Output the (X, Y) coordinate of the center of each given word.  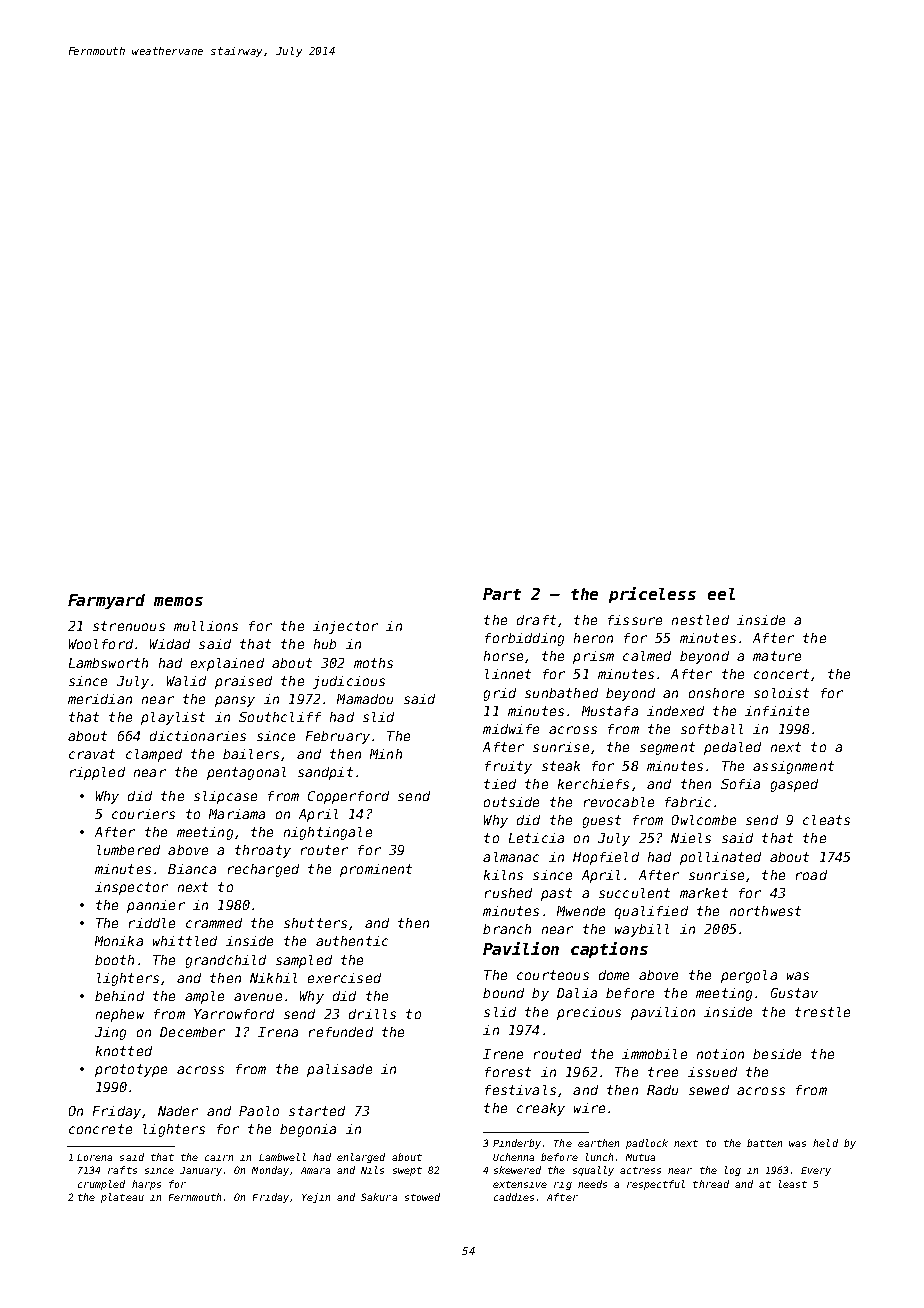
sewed (709, 1090)
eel (721, 594)
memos (178, 601)
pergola (749, 976)
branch (507, 929)
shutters (315, 923)
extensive (520, 1184)
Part (502, 594)
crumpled (101, 1185)
